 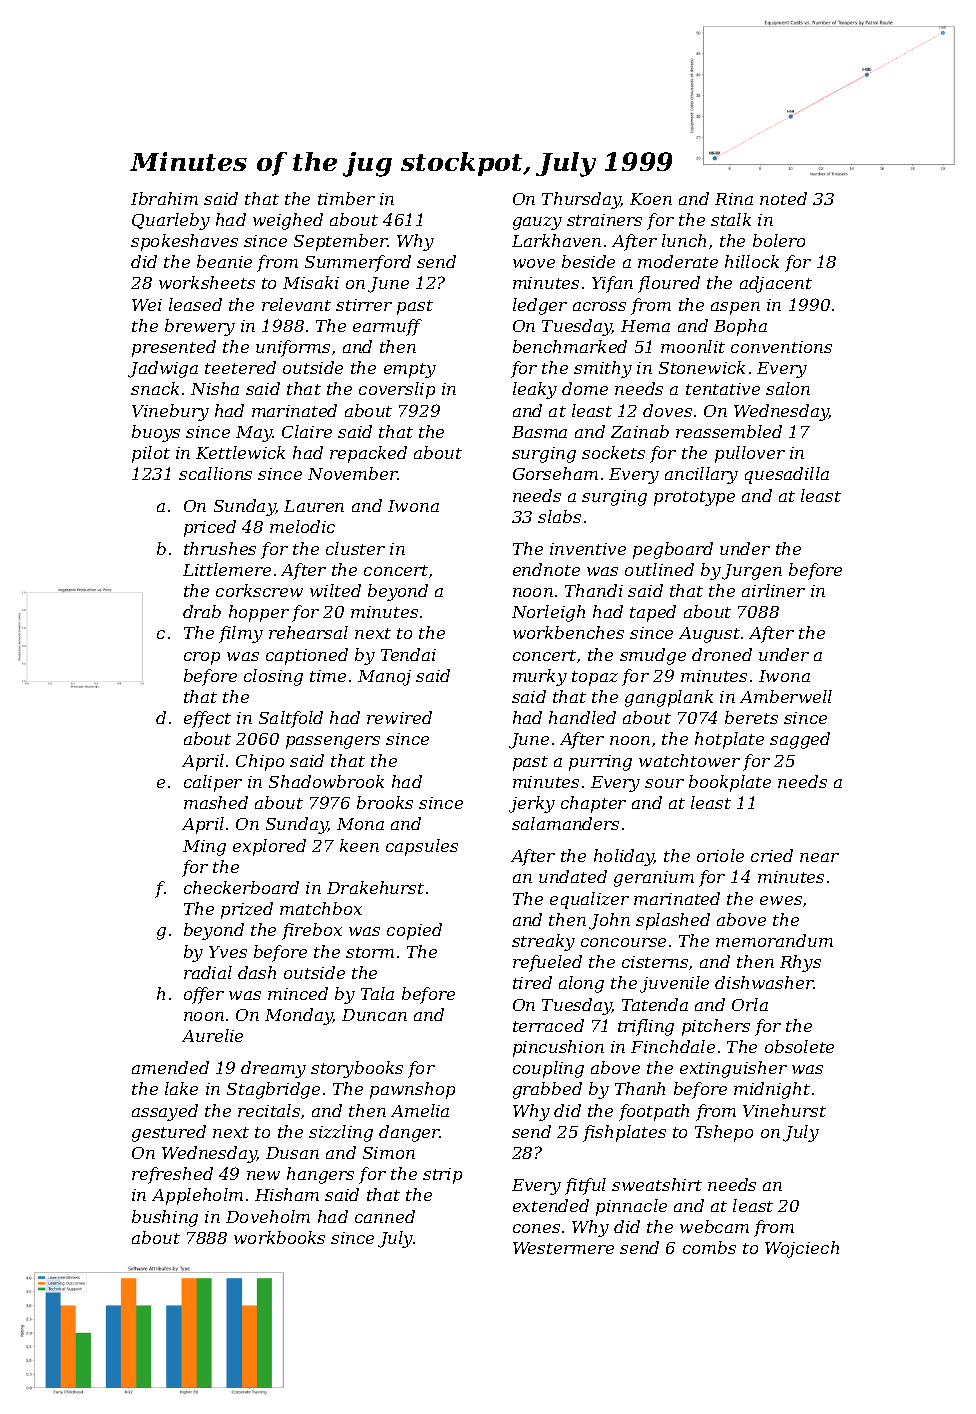 I want to click on streaky, so click(x=543, y=942).
